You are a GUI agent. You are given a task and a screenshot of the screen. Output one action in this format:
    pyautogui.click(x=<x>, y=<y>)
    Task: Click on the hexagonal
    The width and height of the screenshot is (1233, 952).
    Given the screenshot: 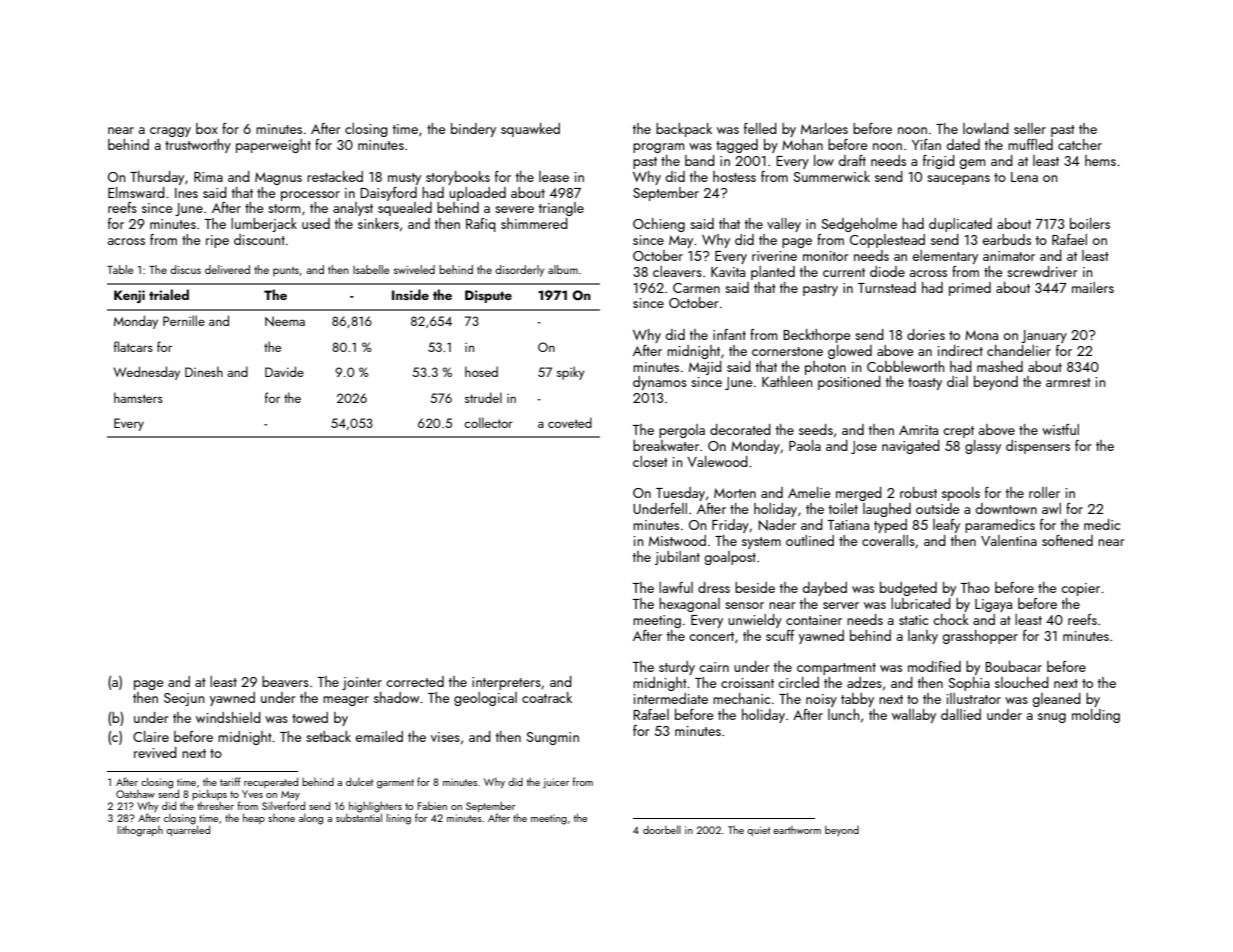 What is the action you would take?
    pyautogui.click(x=689, y=605)
